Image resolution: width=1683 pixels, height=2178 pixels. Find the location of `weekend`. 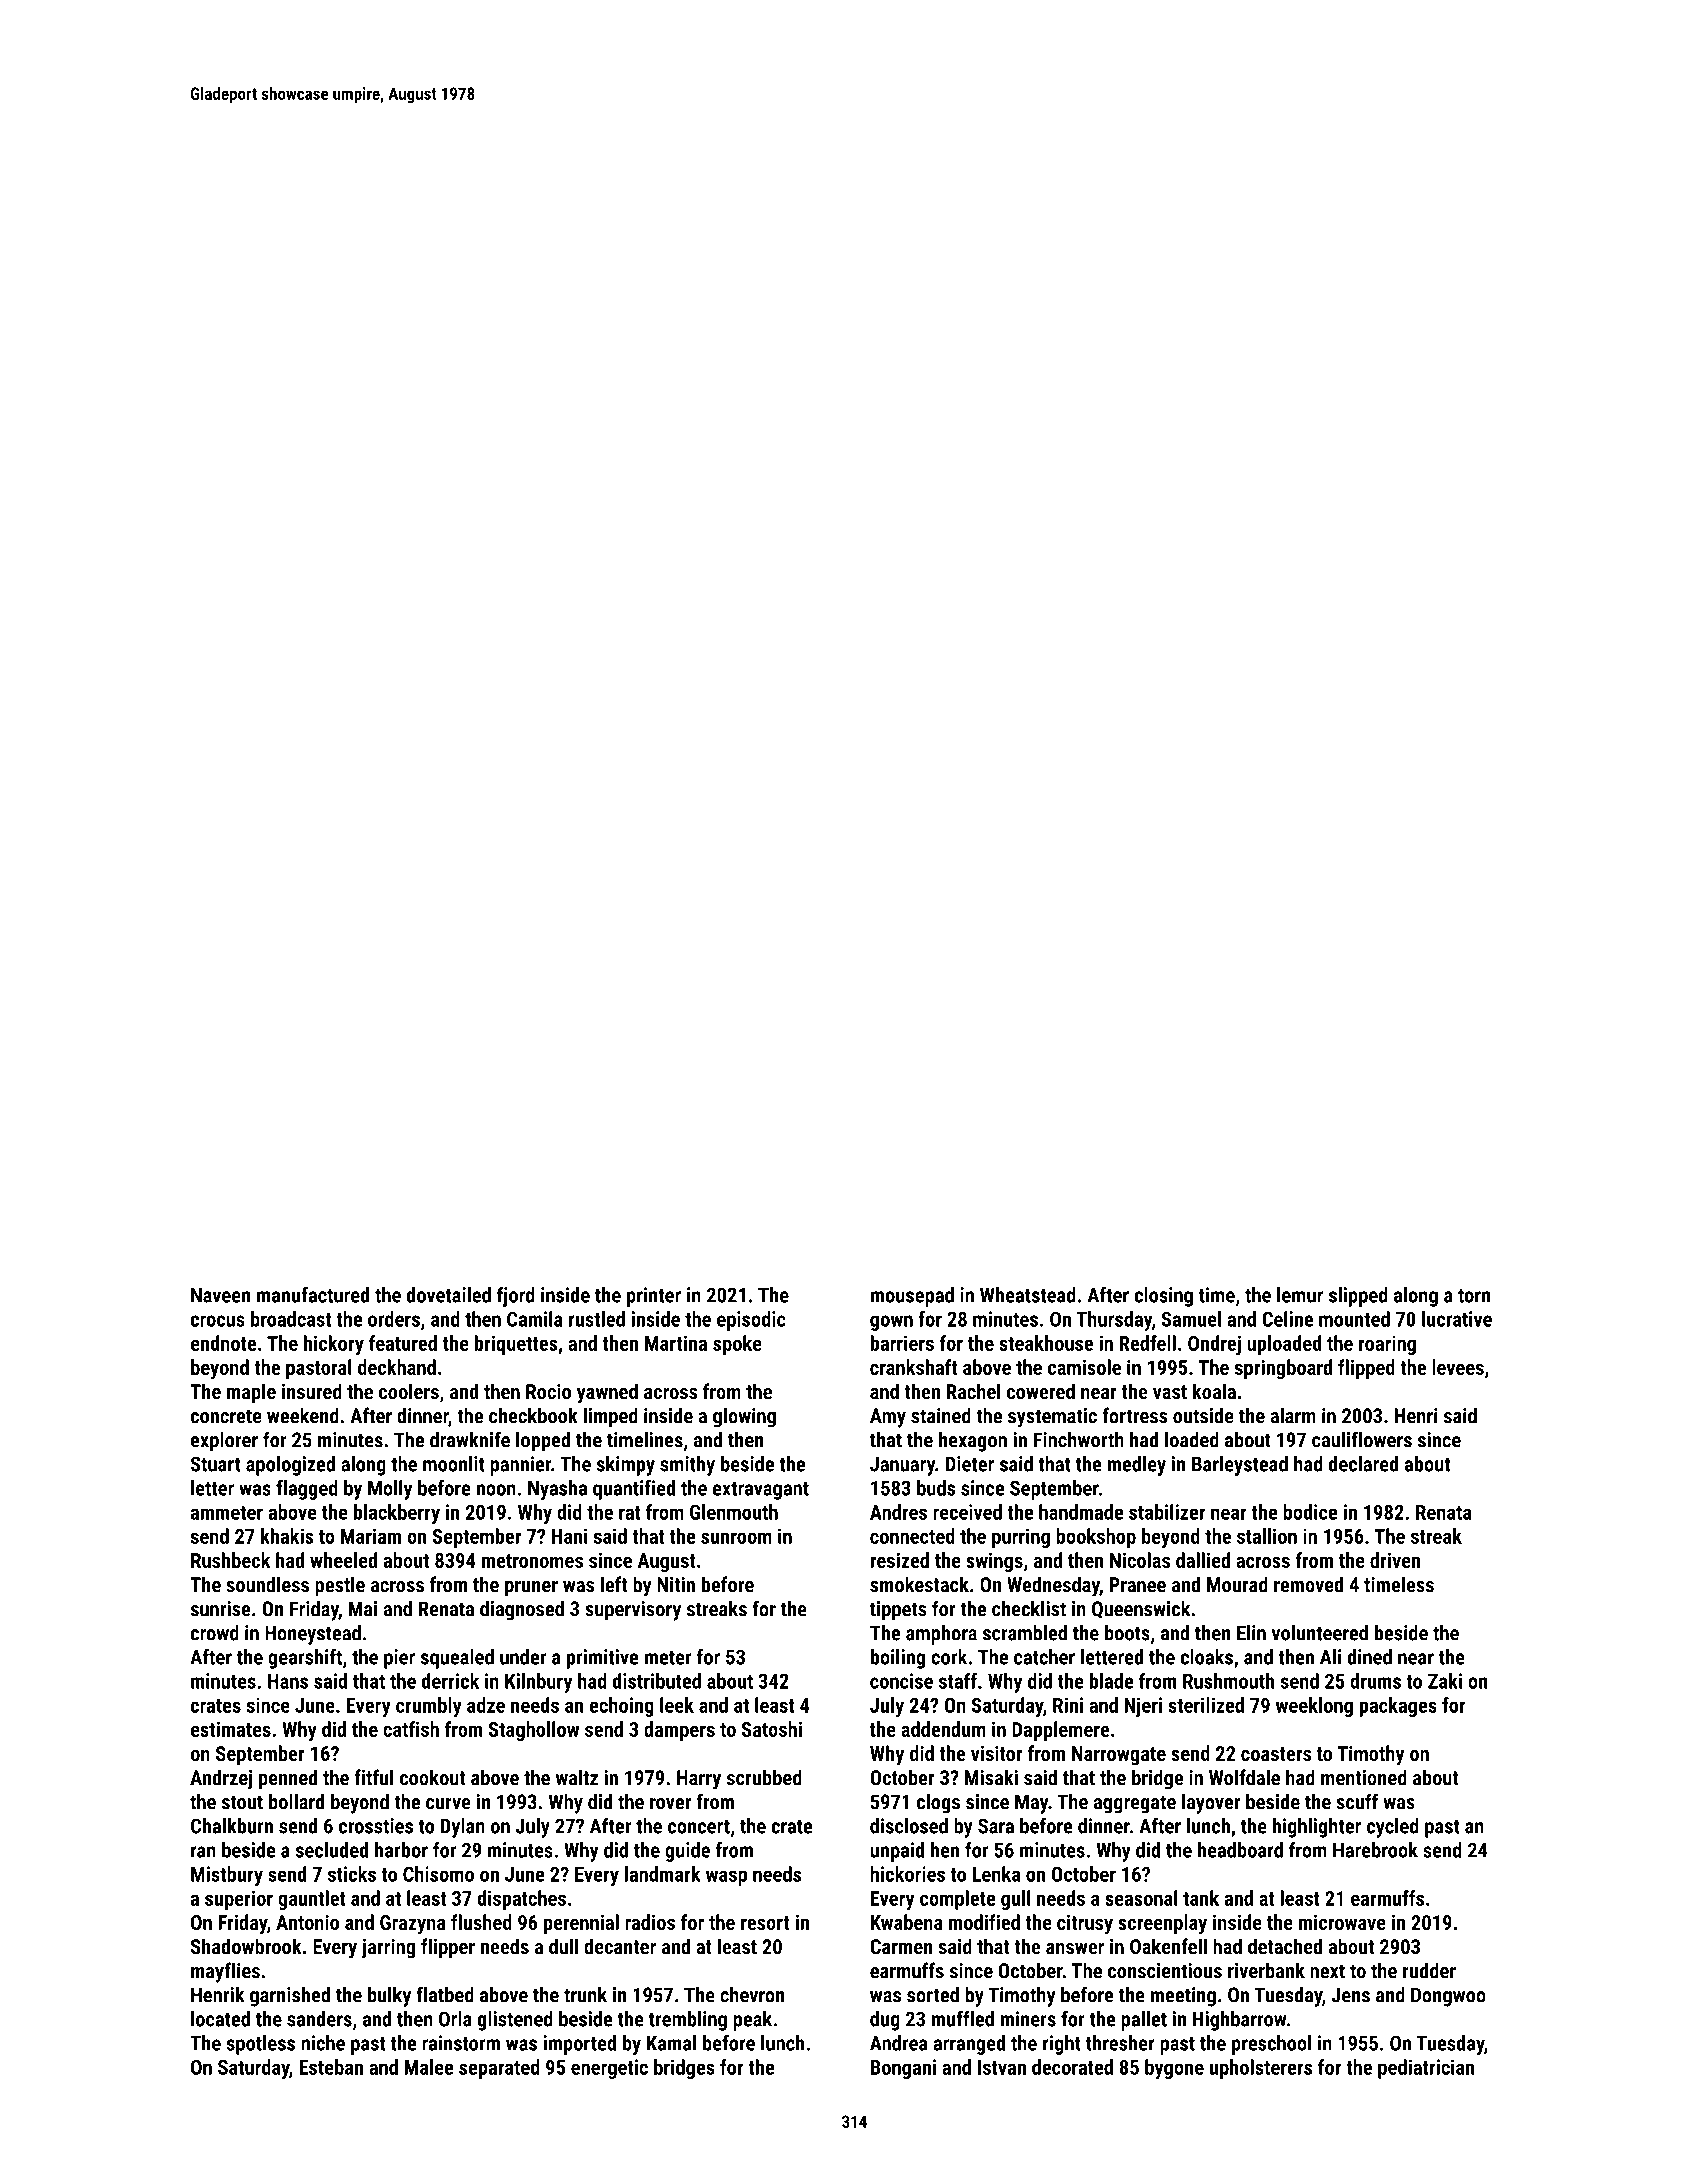

weekend is located at coordinates (303, 1415).
